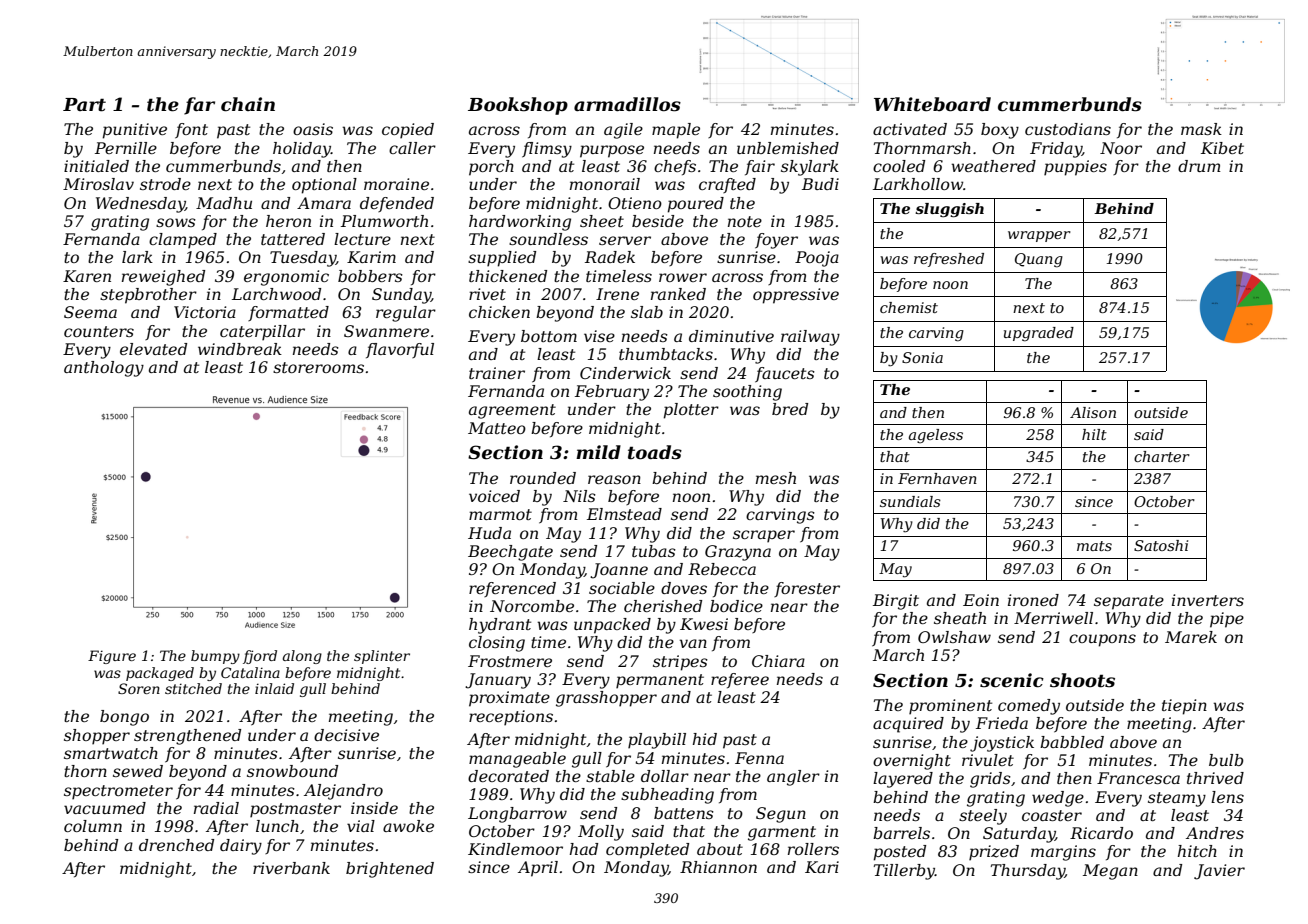 This screenshot has height=924, width=1308. Describe the element at coordinates (1094, 434) in the screenshot. I see `hilt` at that location.
